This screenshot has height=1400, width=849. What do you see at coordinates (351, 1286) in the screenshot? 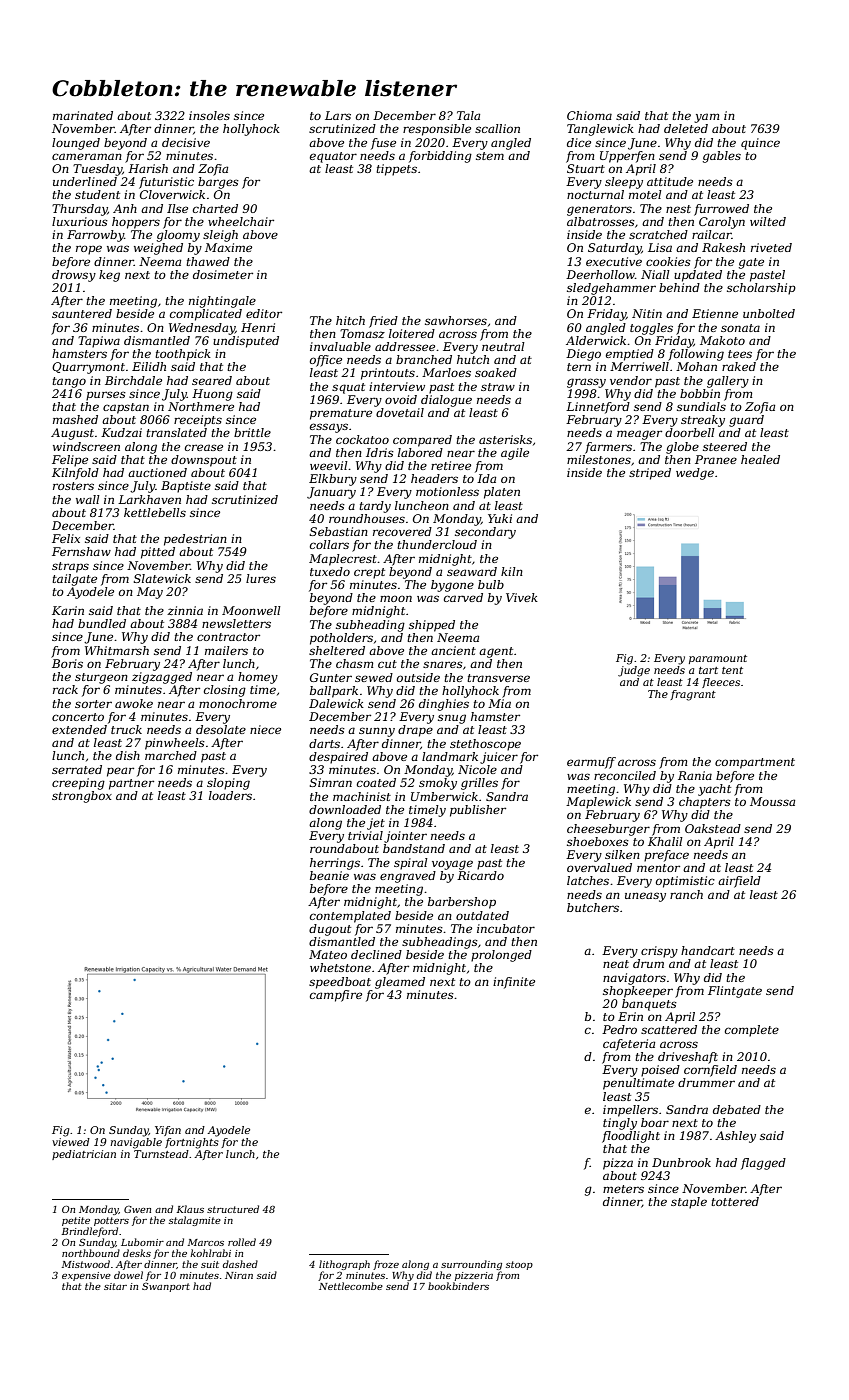
I see `Nettlecombe` at bounding box center [351, 1286].
